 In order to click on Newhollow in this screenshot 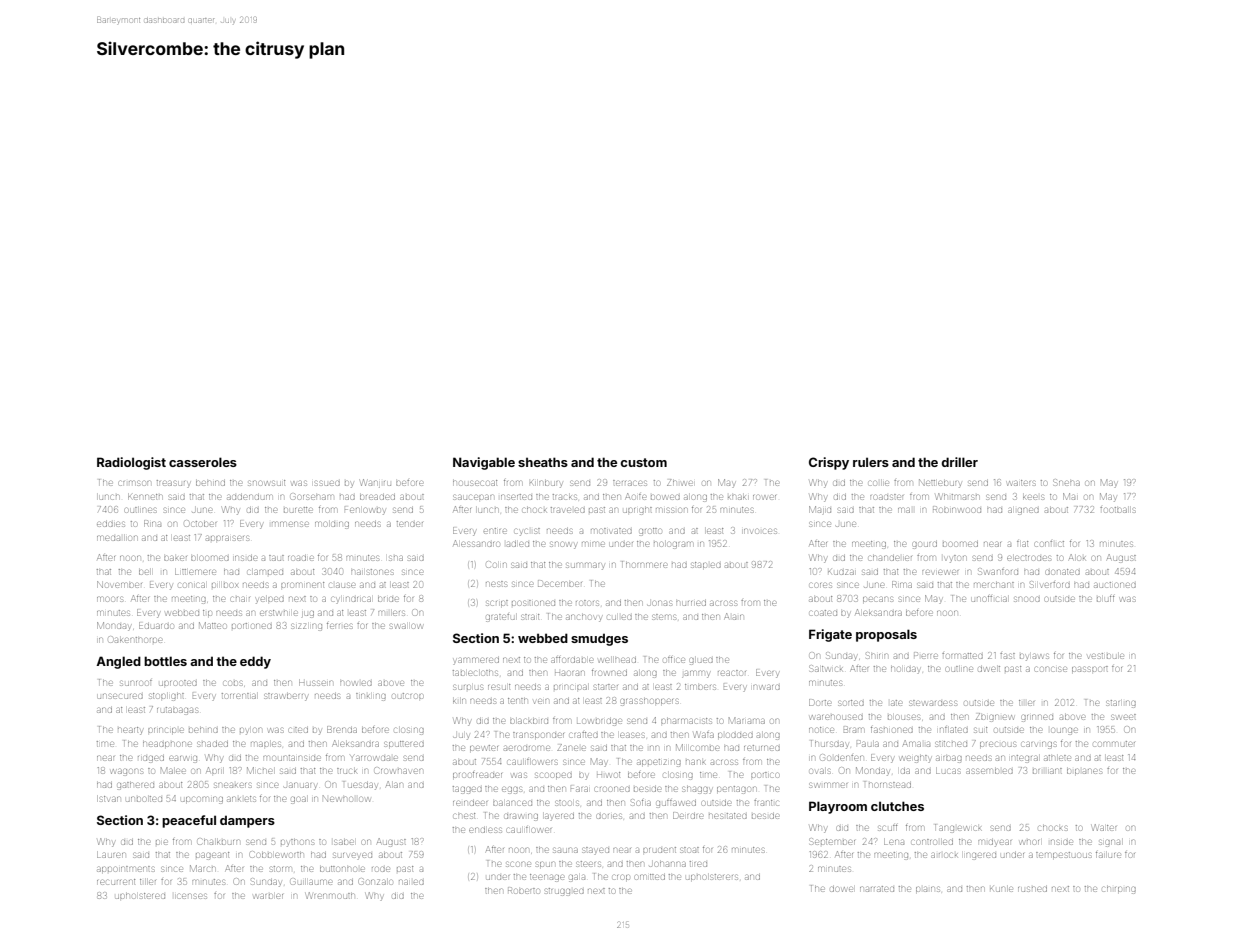, I will do `click(346, 798)`.
